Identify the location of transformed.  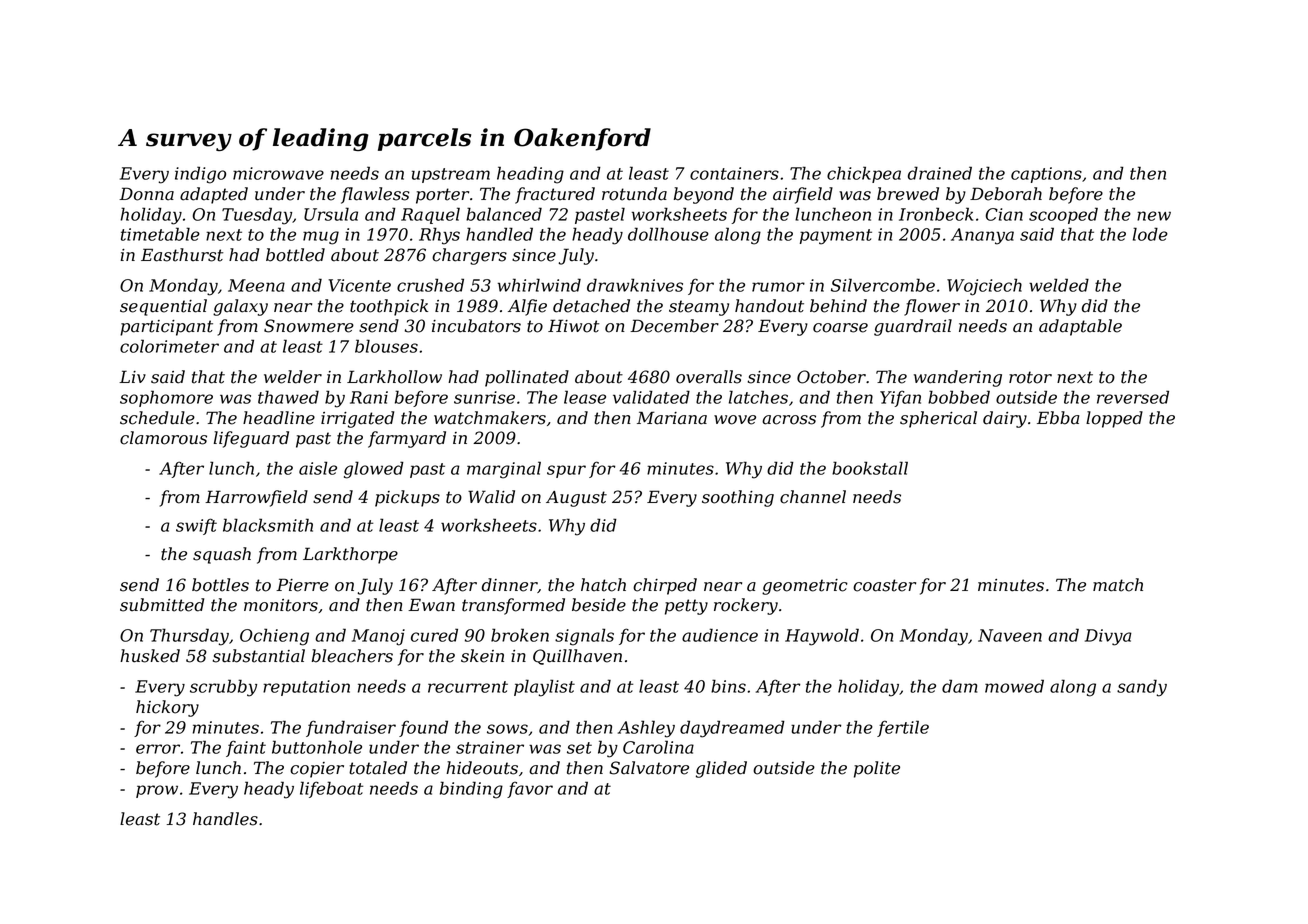
(513, 606).
